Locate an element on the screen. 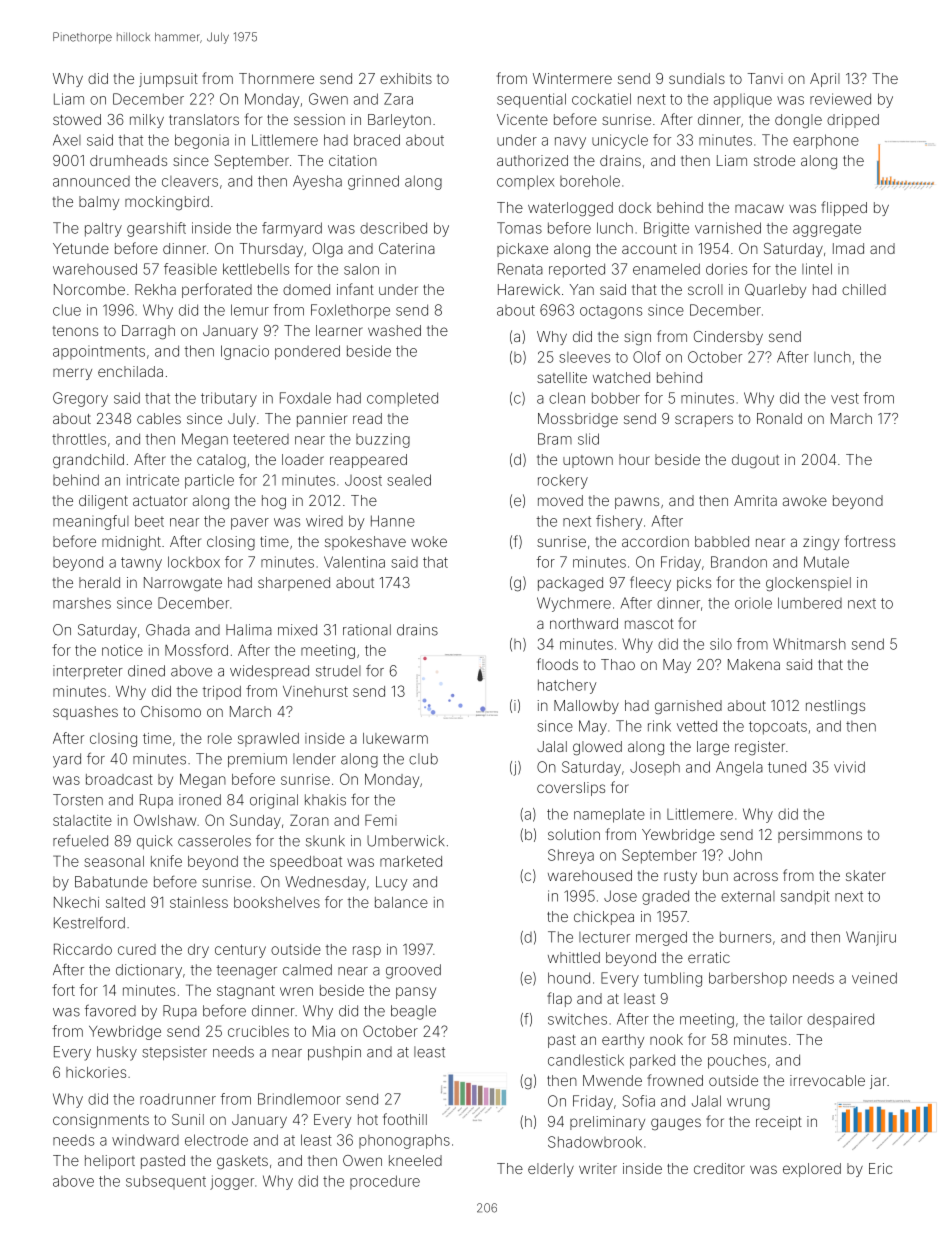 The image size is (952, 1233). merry is located at coordinates (72, 374).
